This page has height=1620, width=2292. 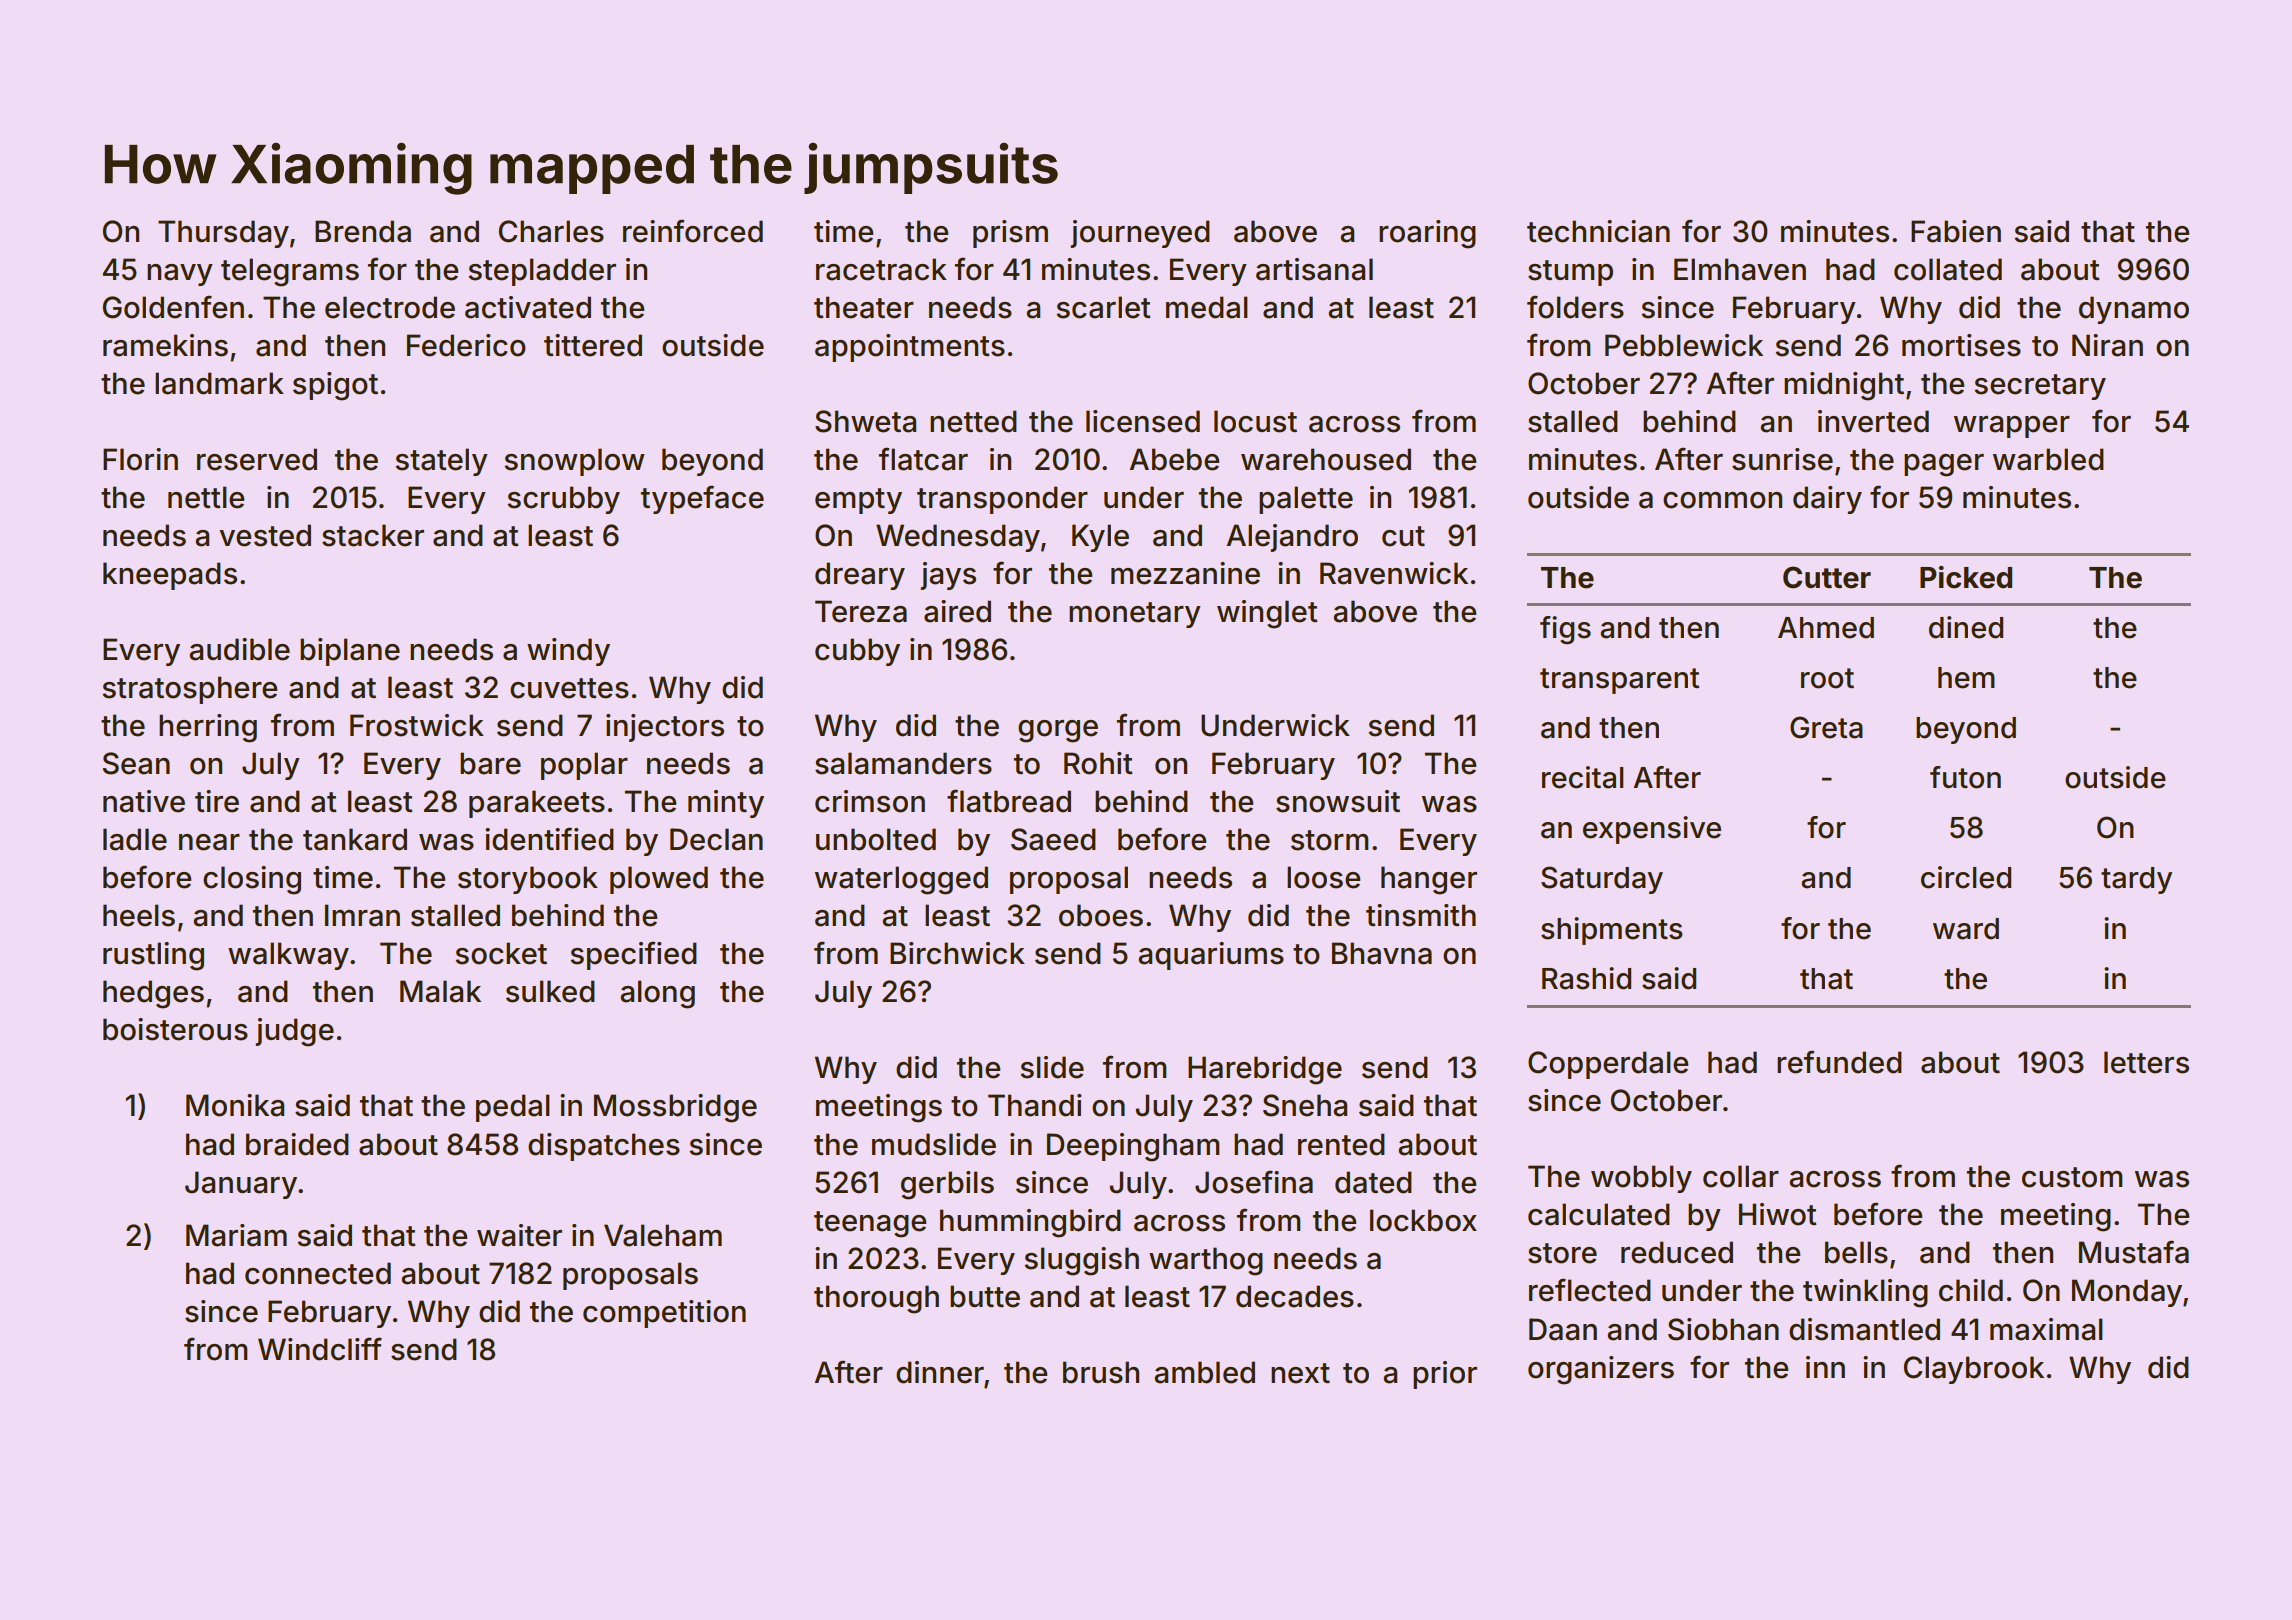 I want to click on Brenda, so click(x=363, y=231).
